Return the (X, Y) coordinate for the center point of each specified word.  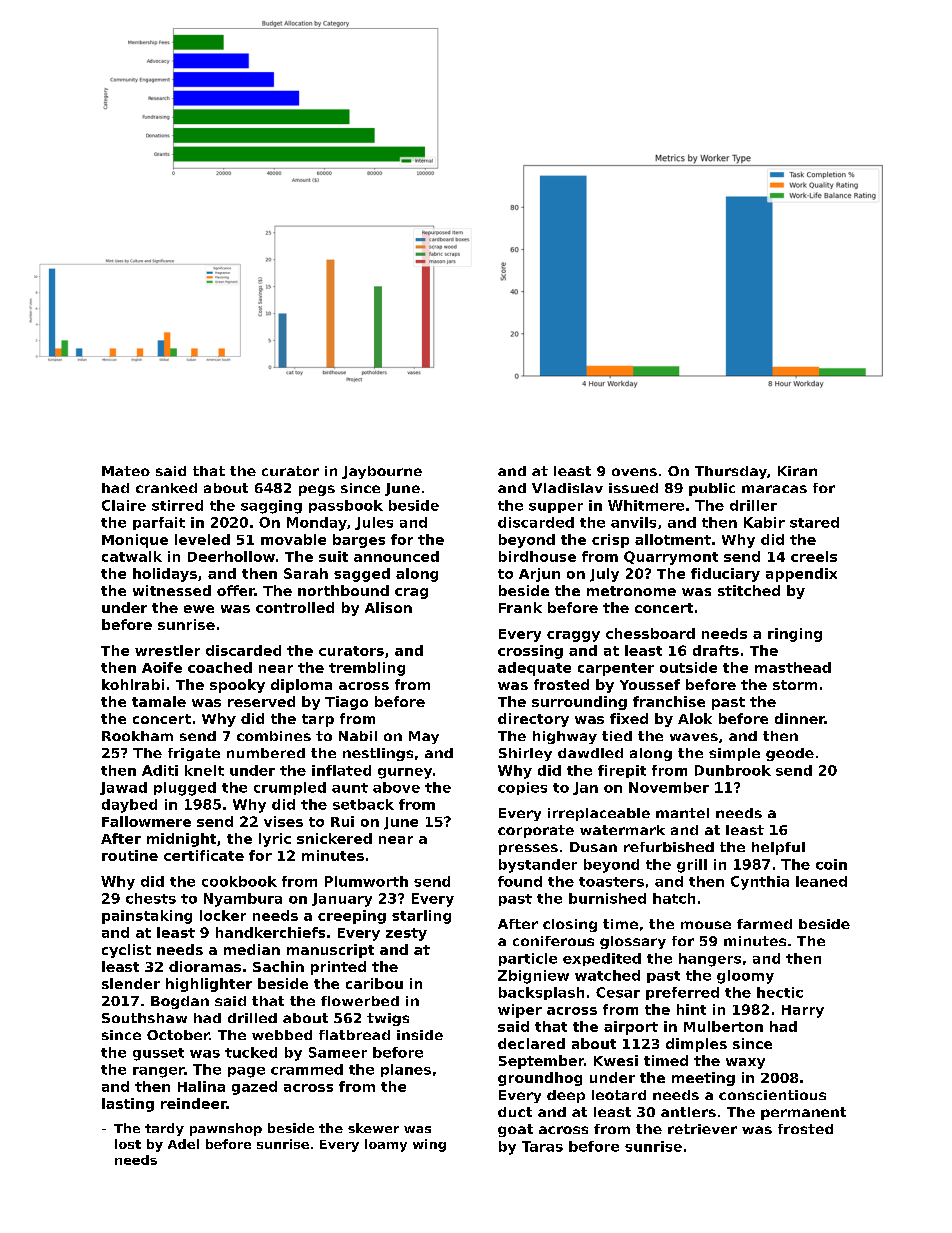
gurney (405, 773)
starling (421, 917)
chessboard (650, 633)
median (252, 949)
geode (790, 754)
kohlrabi (133, 684)
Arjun (539, 575)
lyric (275, 840)
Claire (124, 505)
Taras (542, 1146)
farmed (764, 924)
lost (128, 1144)
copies (522, 788)
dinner (800, 718)
